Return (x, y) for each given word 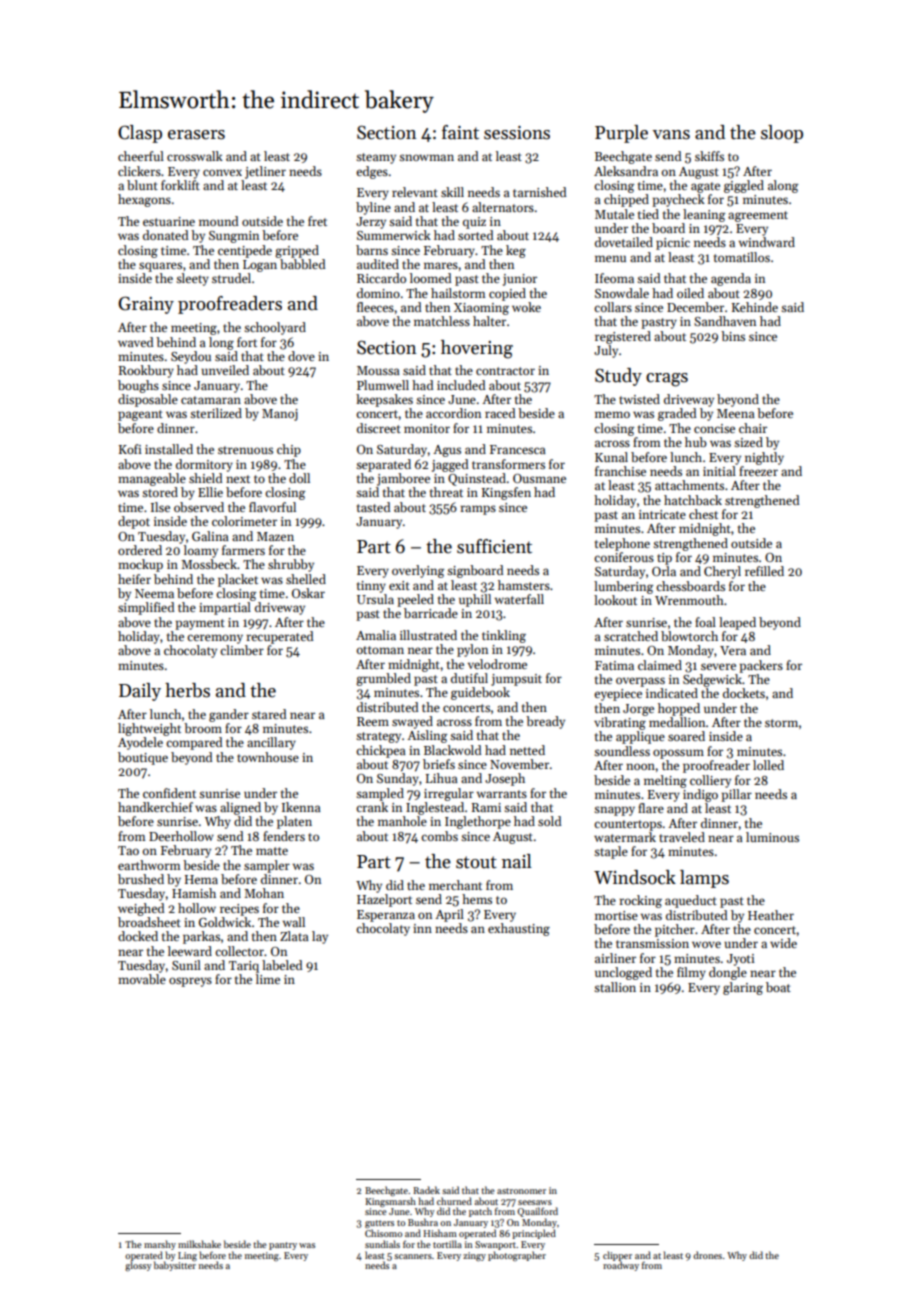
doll (299, 478)
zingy (474, 1256)
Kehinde (755, 307)
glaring (743, 988)
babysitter (175, 1266)
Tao (128, 850)
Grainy (146, 305)
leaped (737, 623)
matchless (442, 321)
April (449, 915)
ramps (478, 510)
